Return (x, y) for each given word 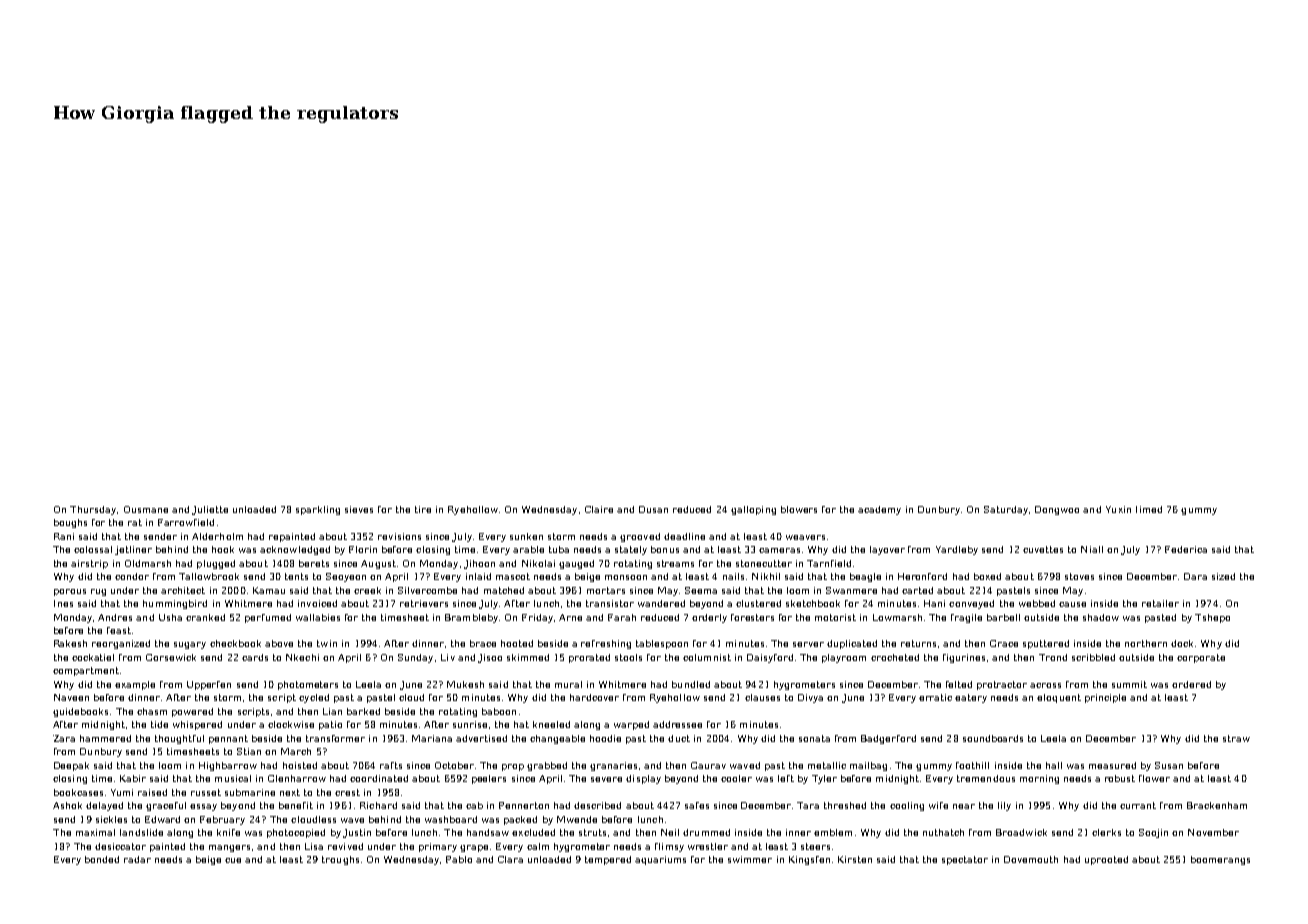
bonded (102, 859)
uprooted (1106, 860)
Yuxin (1118, 509)
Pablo (459, 859)
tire (423, 509)
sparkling (318, 510)
